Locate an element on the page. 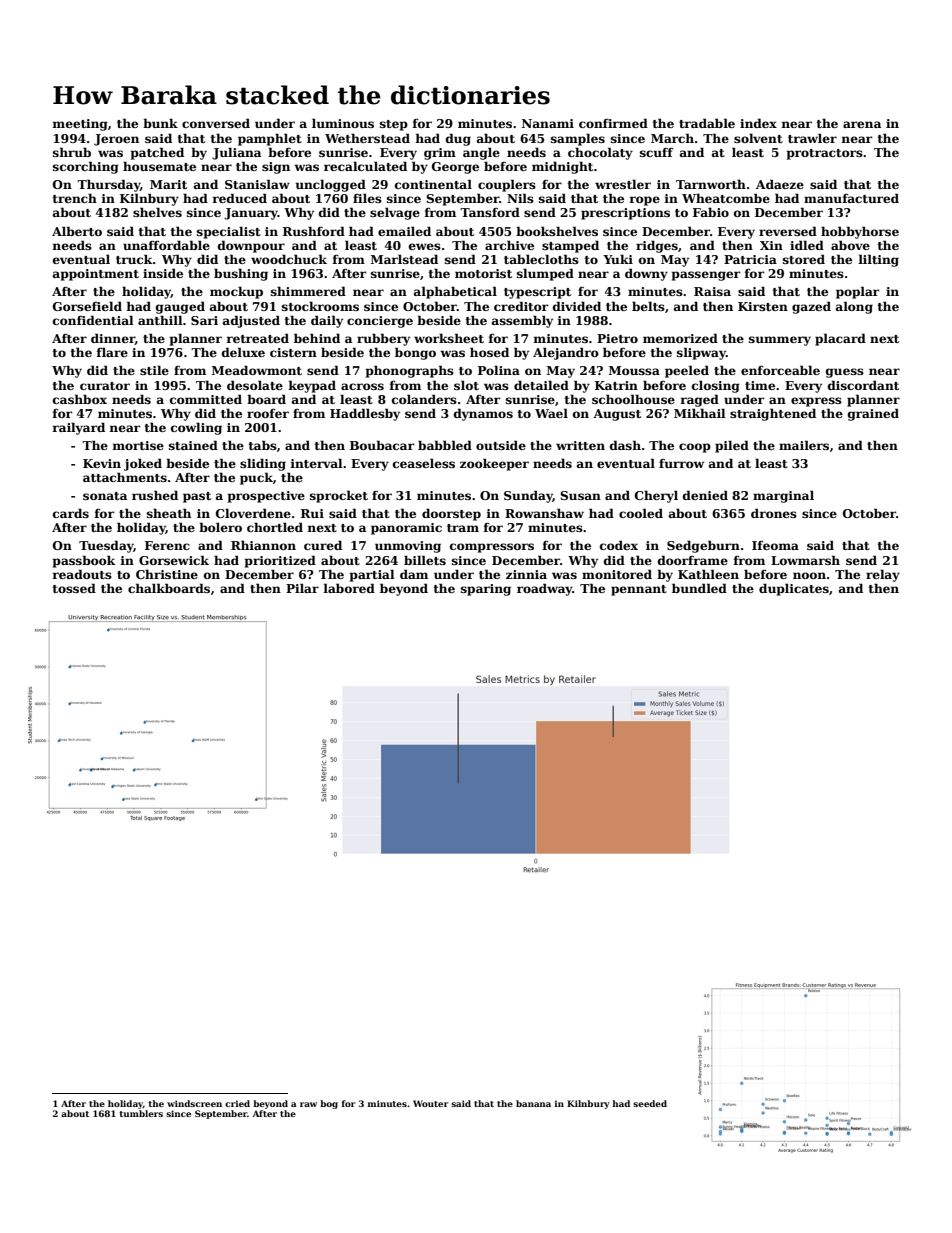 This document has height=1233, width=952. tumblers is located at coordinates (141, 1113).
